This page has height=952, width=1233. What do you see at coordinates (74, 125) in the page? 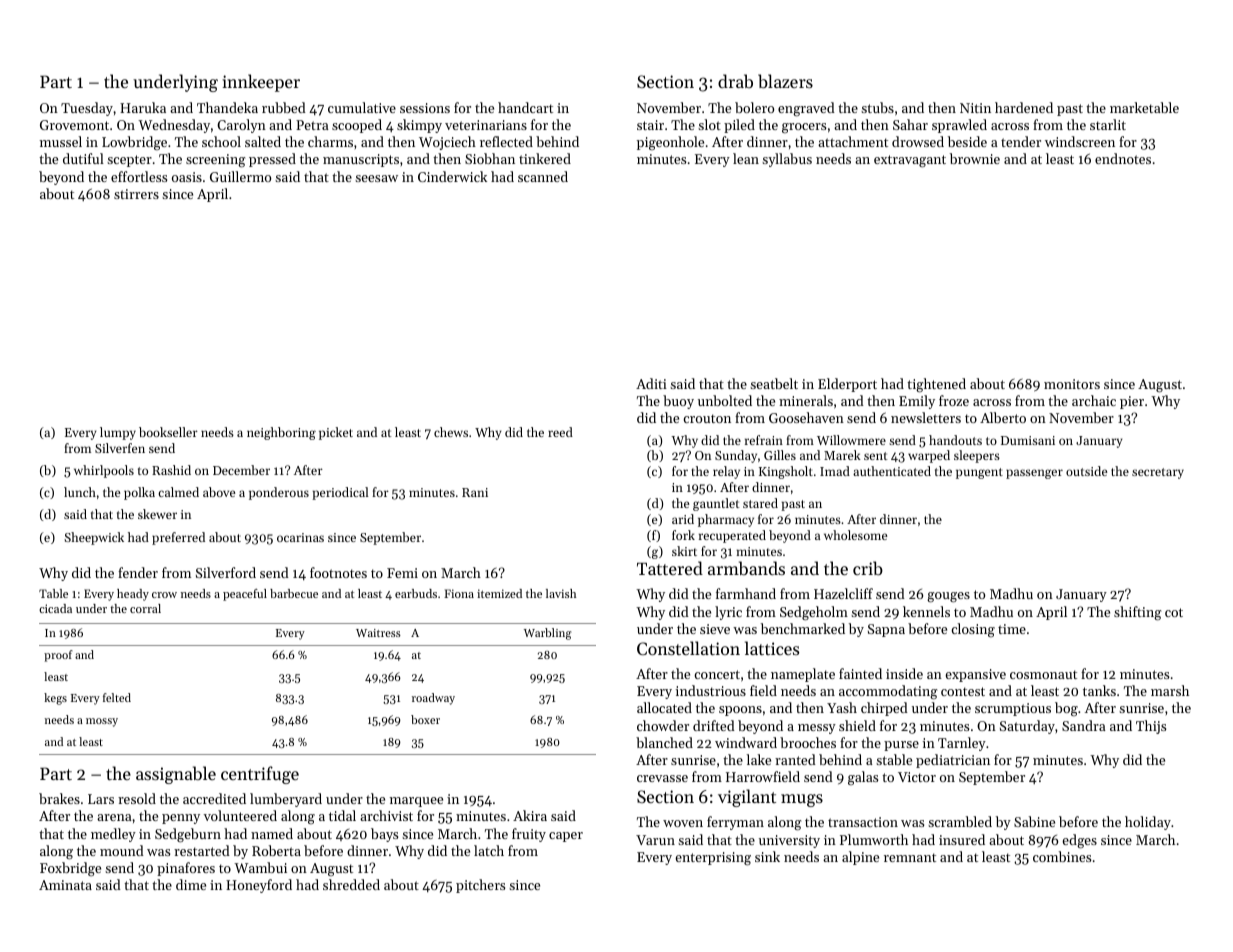
I see `Grovemont` at bounding box center [74, 125].
